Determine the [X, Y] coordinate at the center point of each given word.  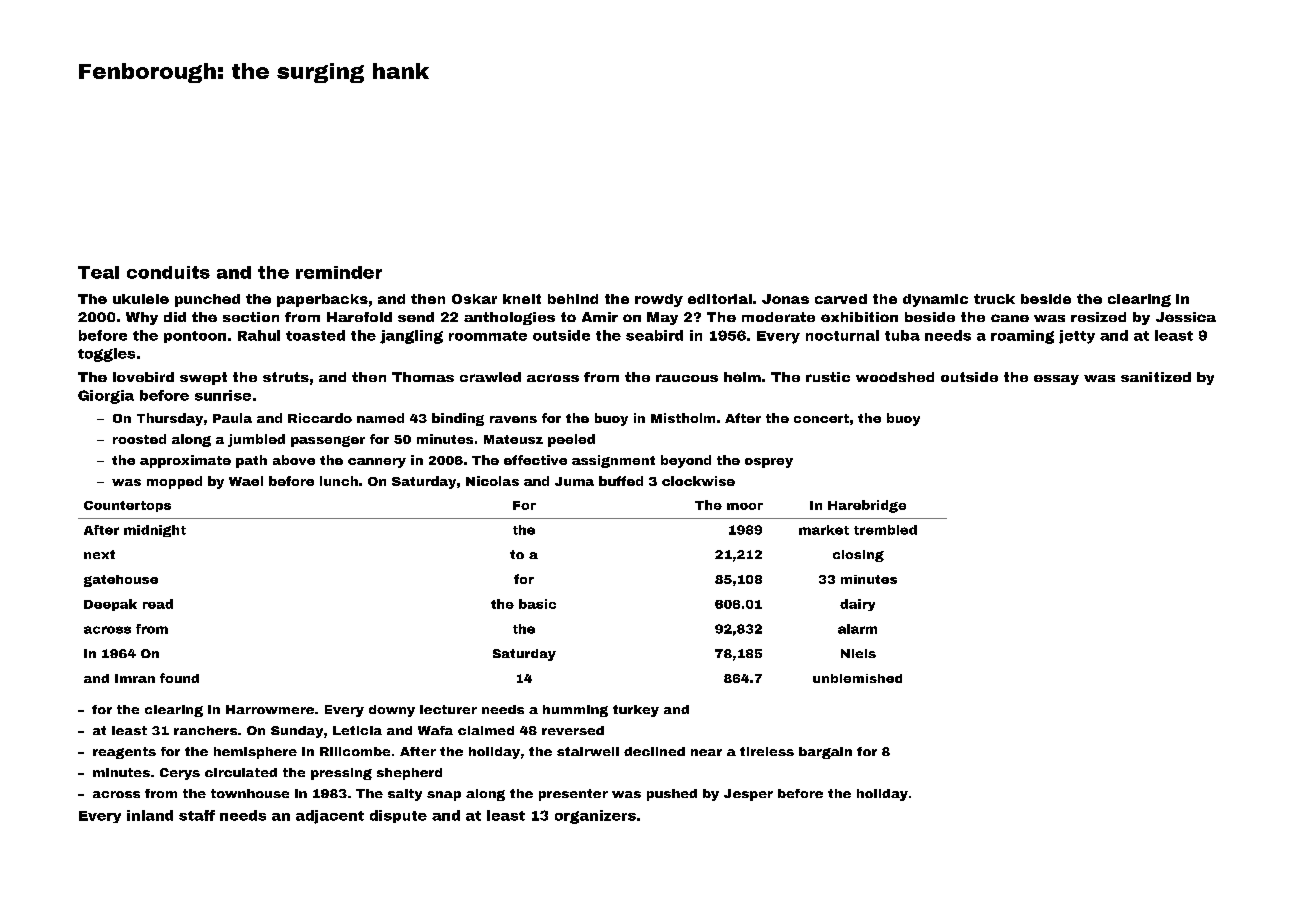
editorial [720, 299]
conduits [168, 272]
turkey [636, 711]
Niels [858, 653]
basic [537, 604]
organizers [595, 817]
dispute [398, 816]
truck [994, 299]
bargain [825, 753]
